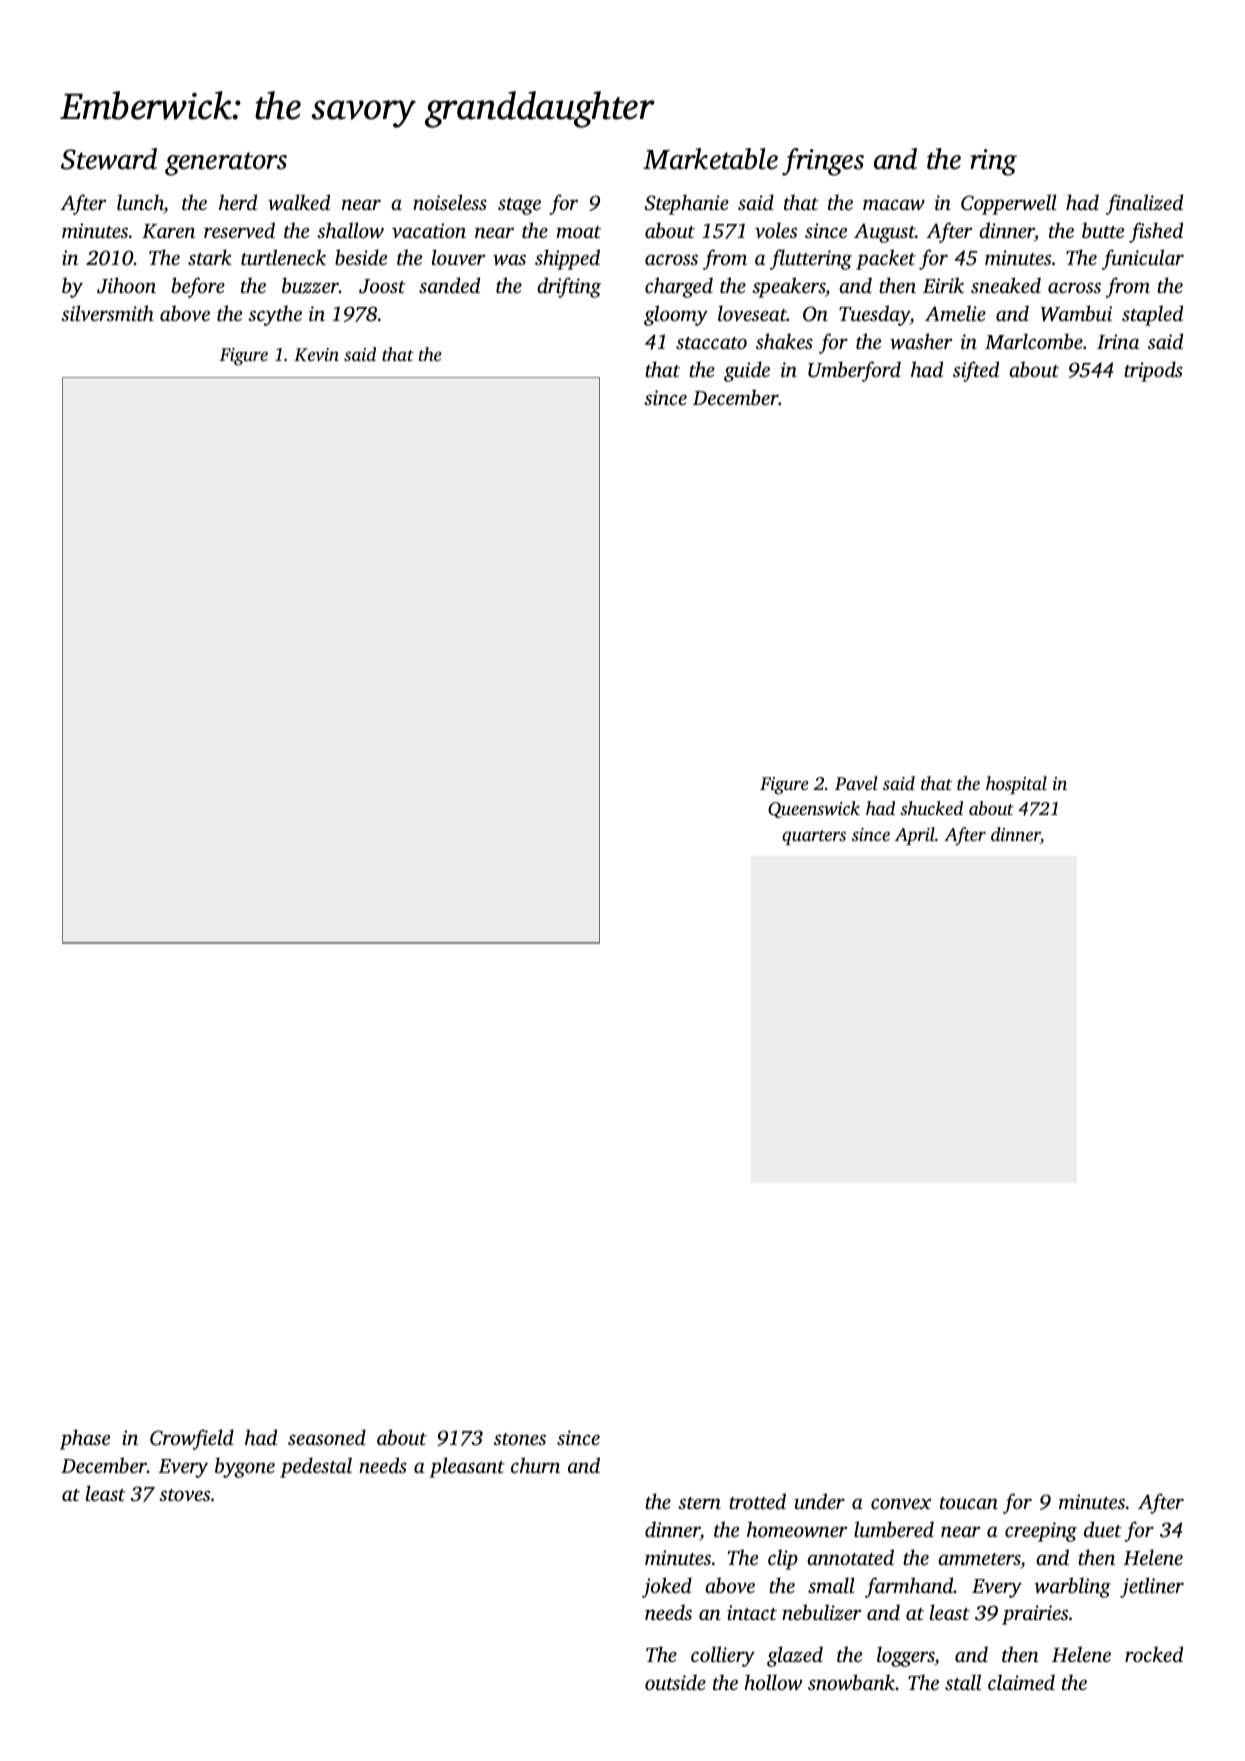  What do you see at coordinates (1144, 204) in the page?
I see `finalized` at bounding box center [1144, 204].
